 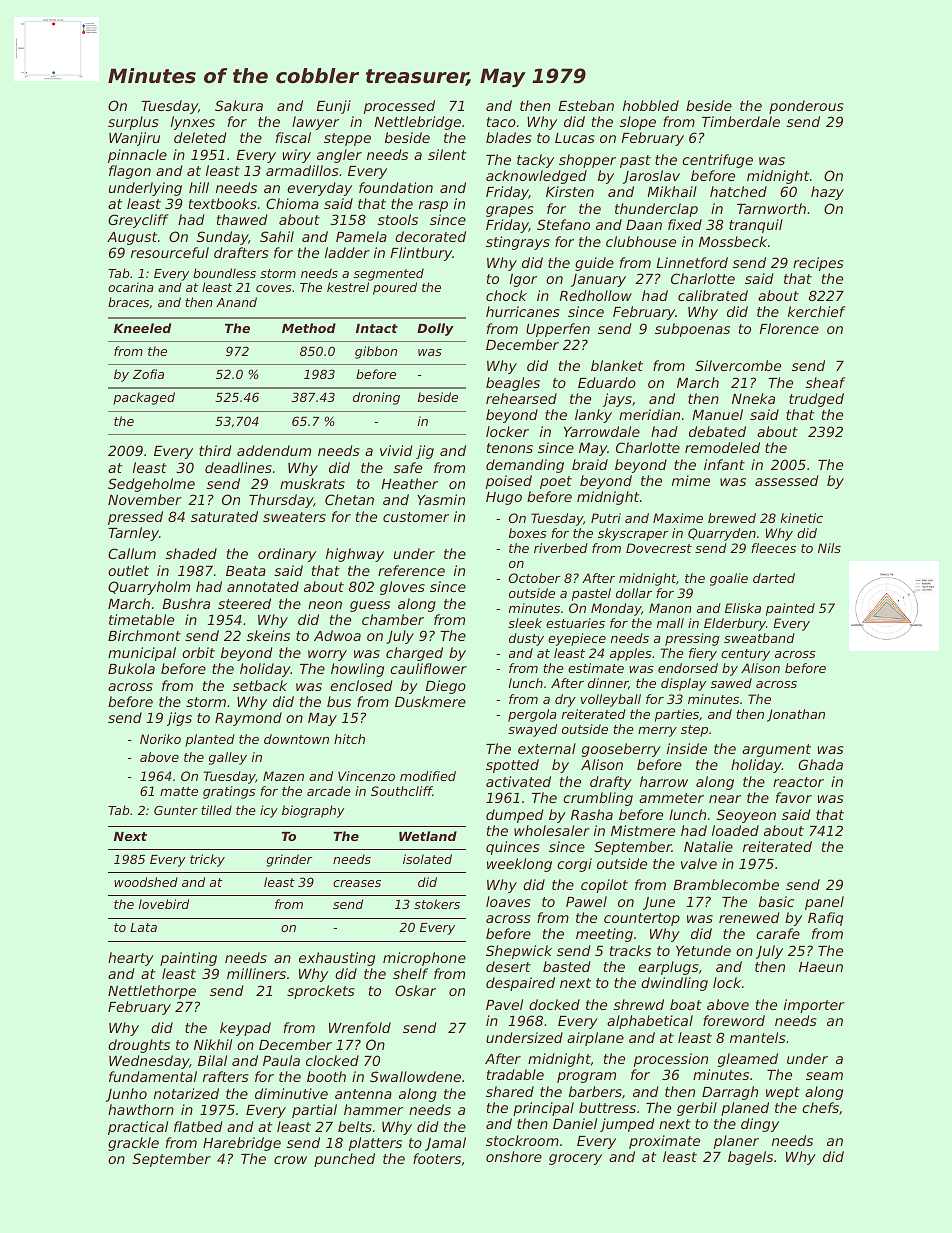 What do you see at coordinates (223, 203) in the screenshot?
I see `textbooks` at bounding box center [223, 203].
